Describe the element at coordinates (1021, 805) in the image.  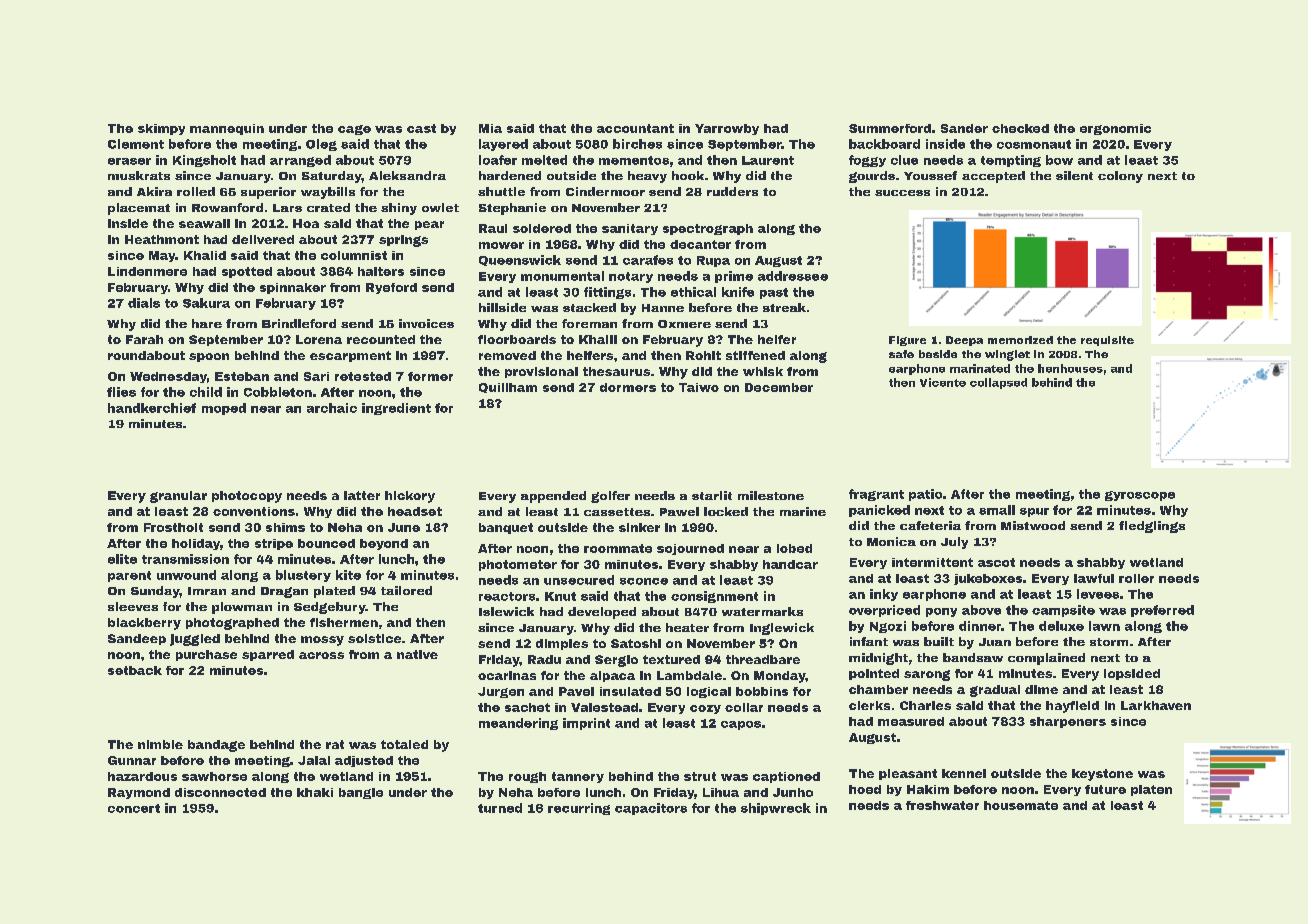
I see `housemate` at that location.
